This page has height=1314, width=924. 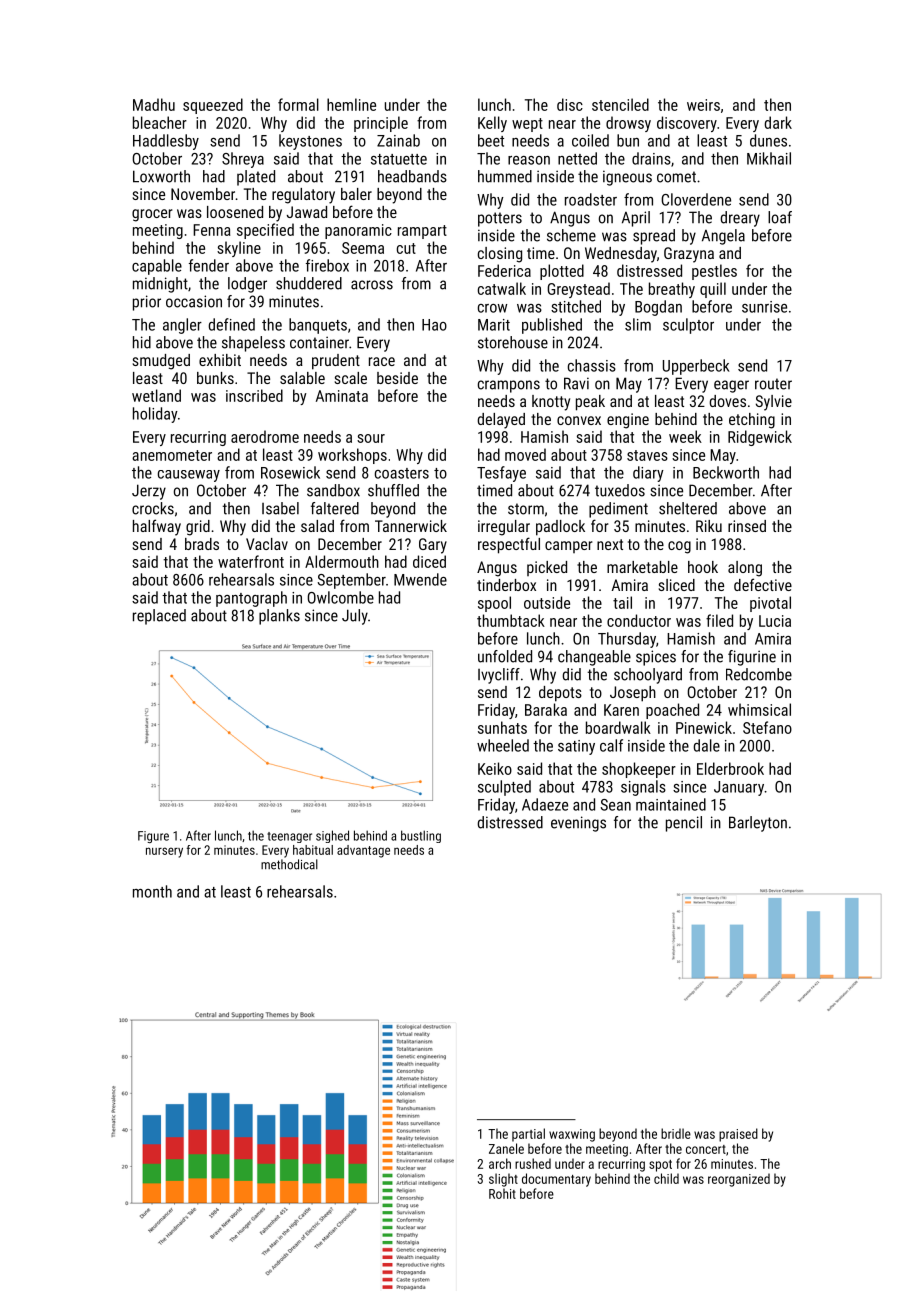 I want to click on month, so click(x=152, y=891).
